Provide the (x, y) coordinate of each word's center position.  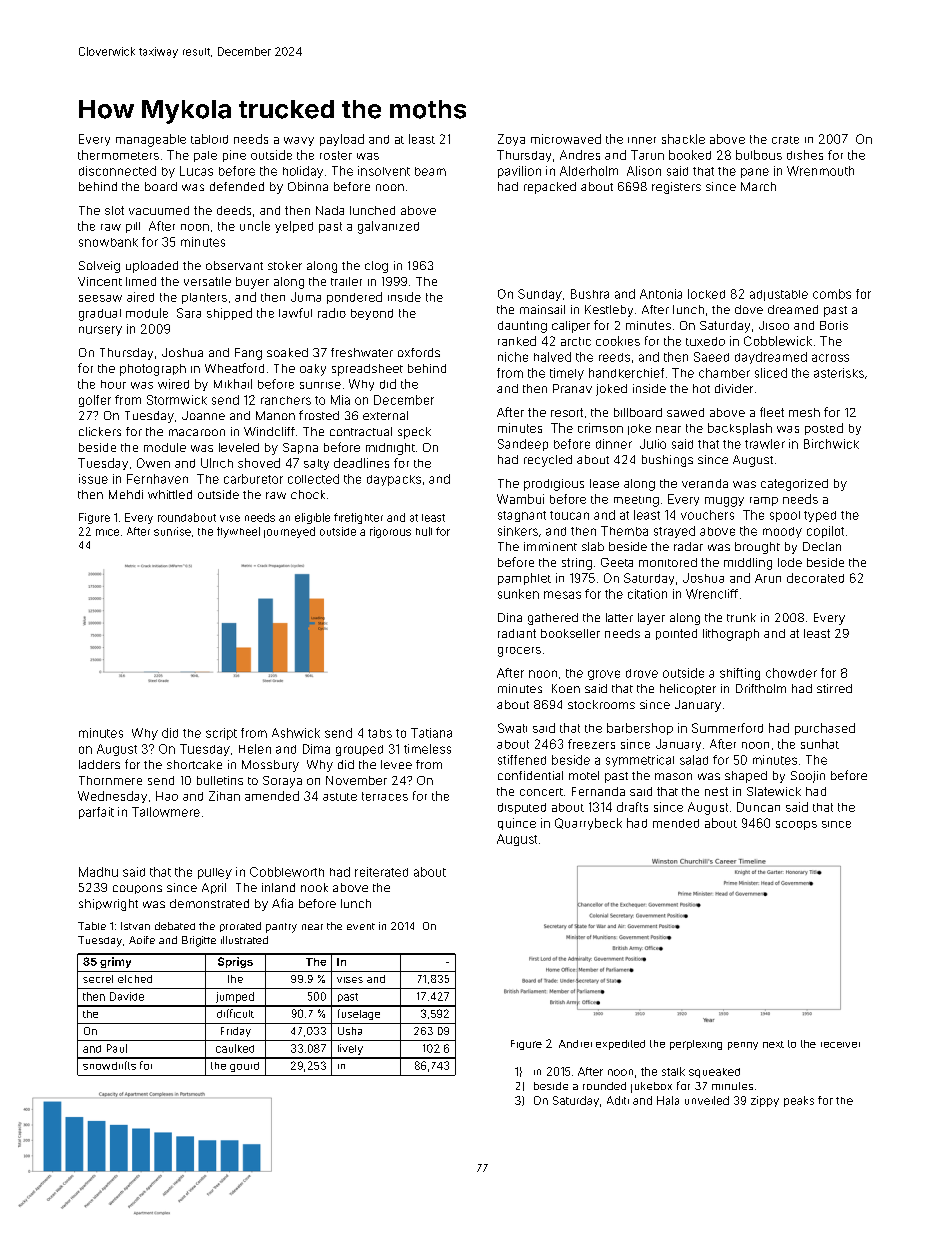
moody (782, 532)
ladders (99, 764)
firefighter (358, 518)
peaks (799, 1101)
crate (785, 140)
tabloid (209, 139)
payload (342, 140)
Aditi (618, 1100)
